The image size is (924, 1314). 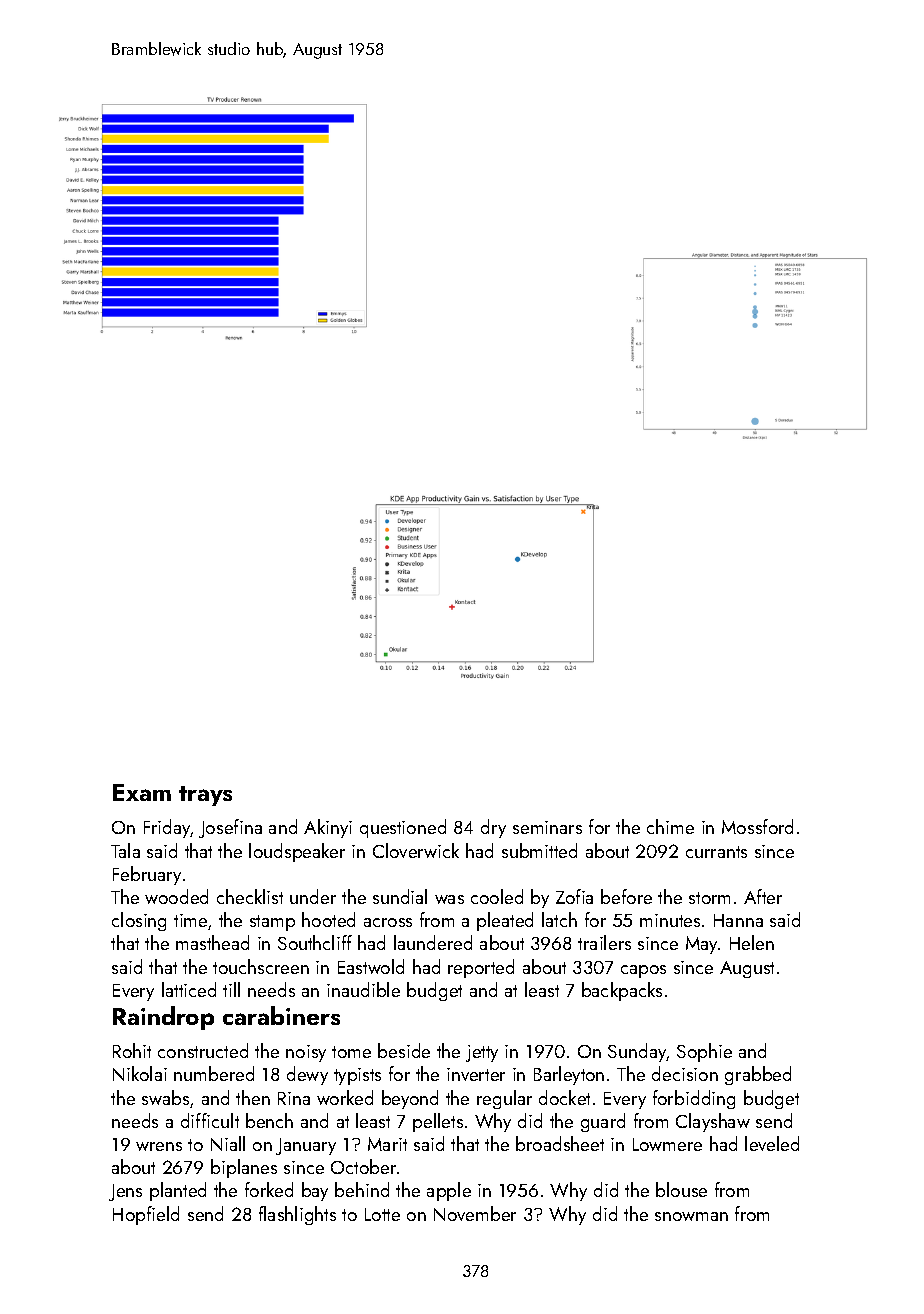 I want to click on snowman, so click(x=691, y=1216).
